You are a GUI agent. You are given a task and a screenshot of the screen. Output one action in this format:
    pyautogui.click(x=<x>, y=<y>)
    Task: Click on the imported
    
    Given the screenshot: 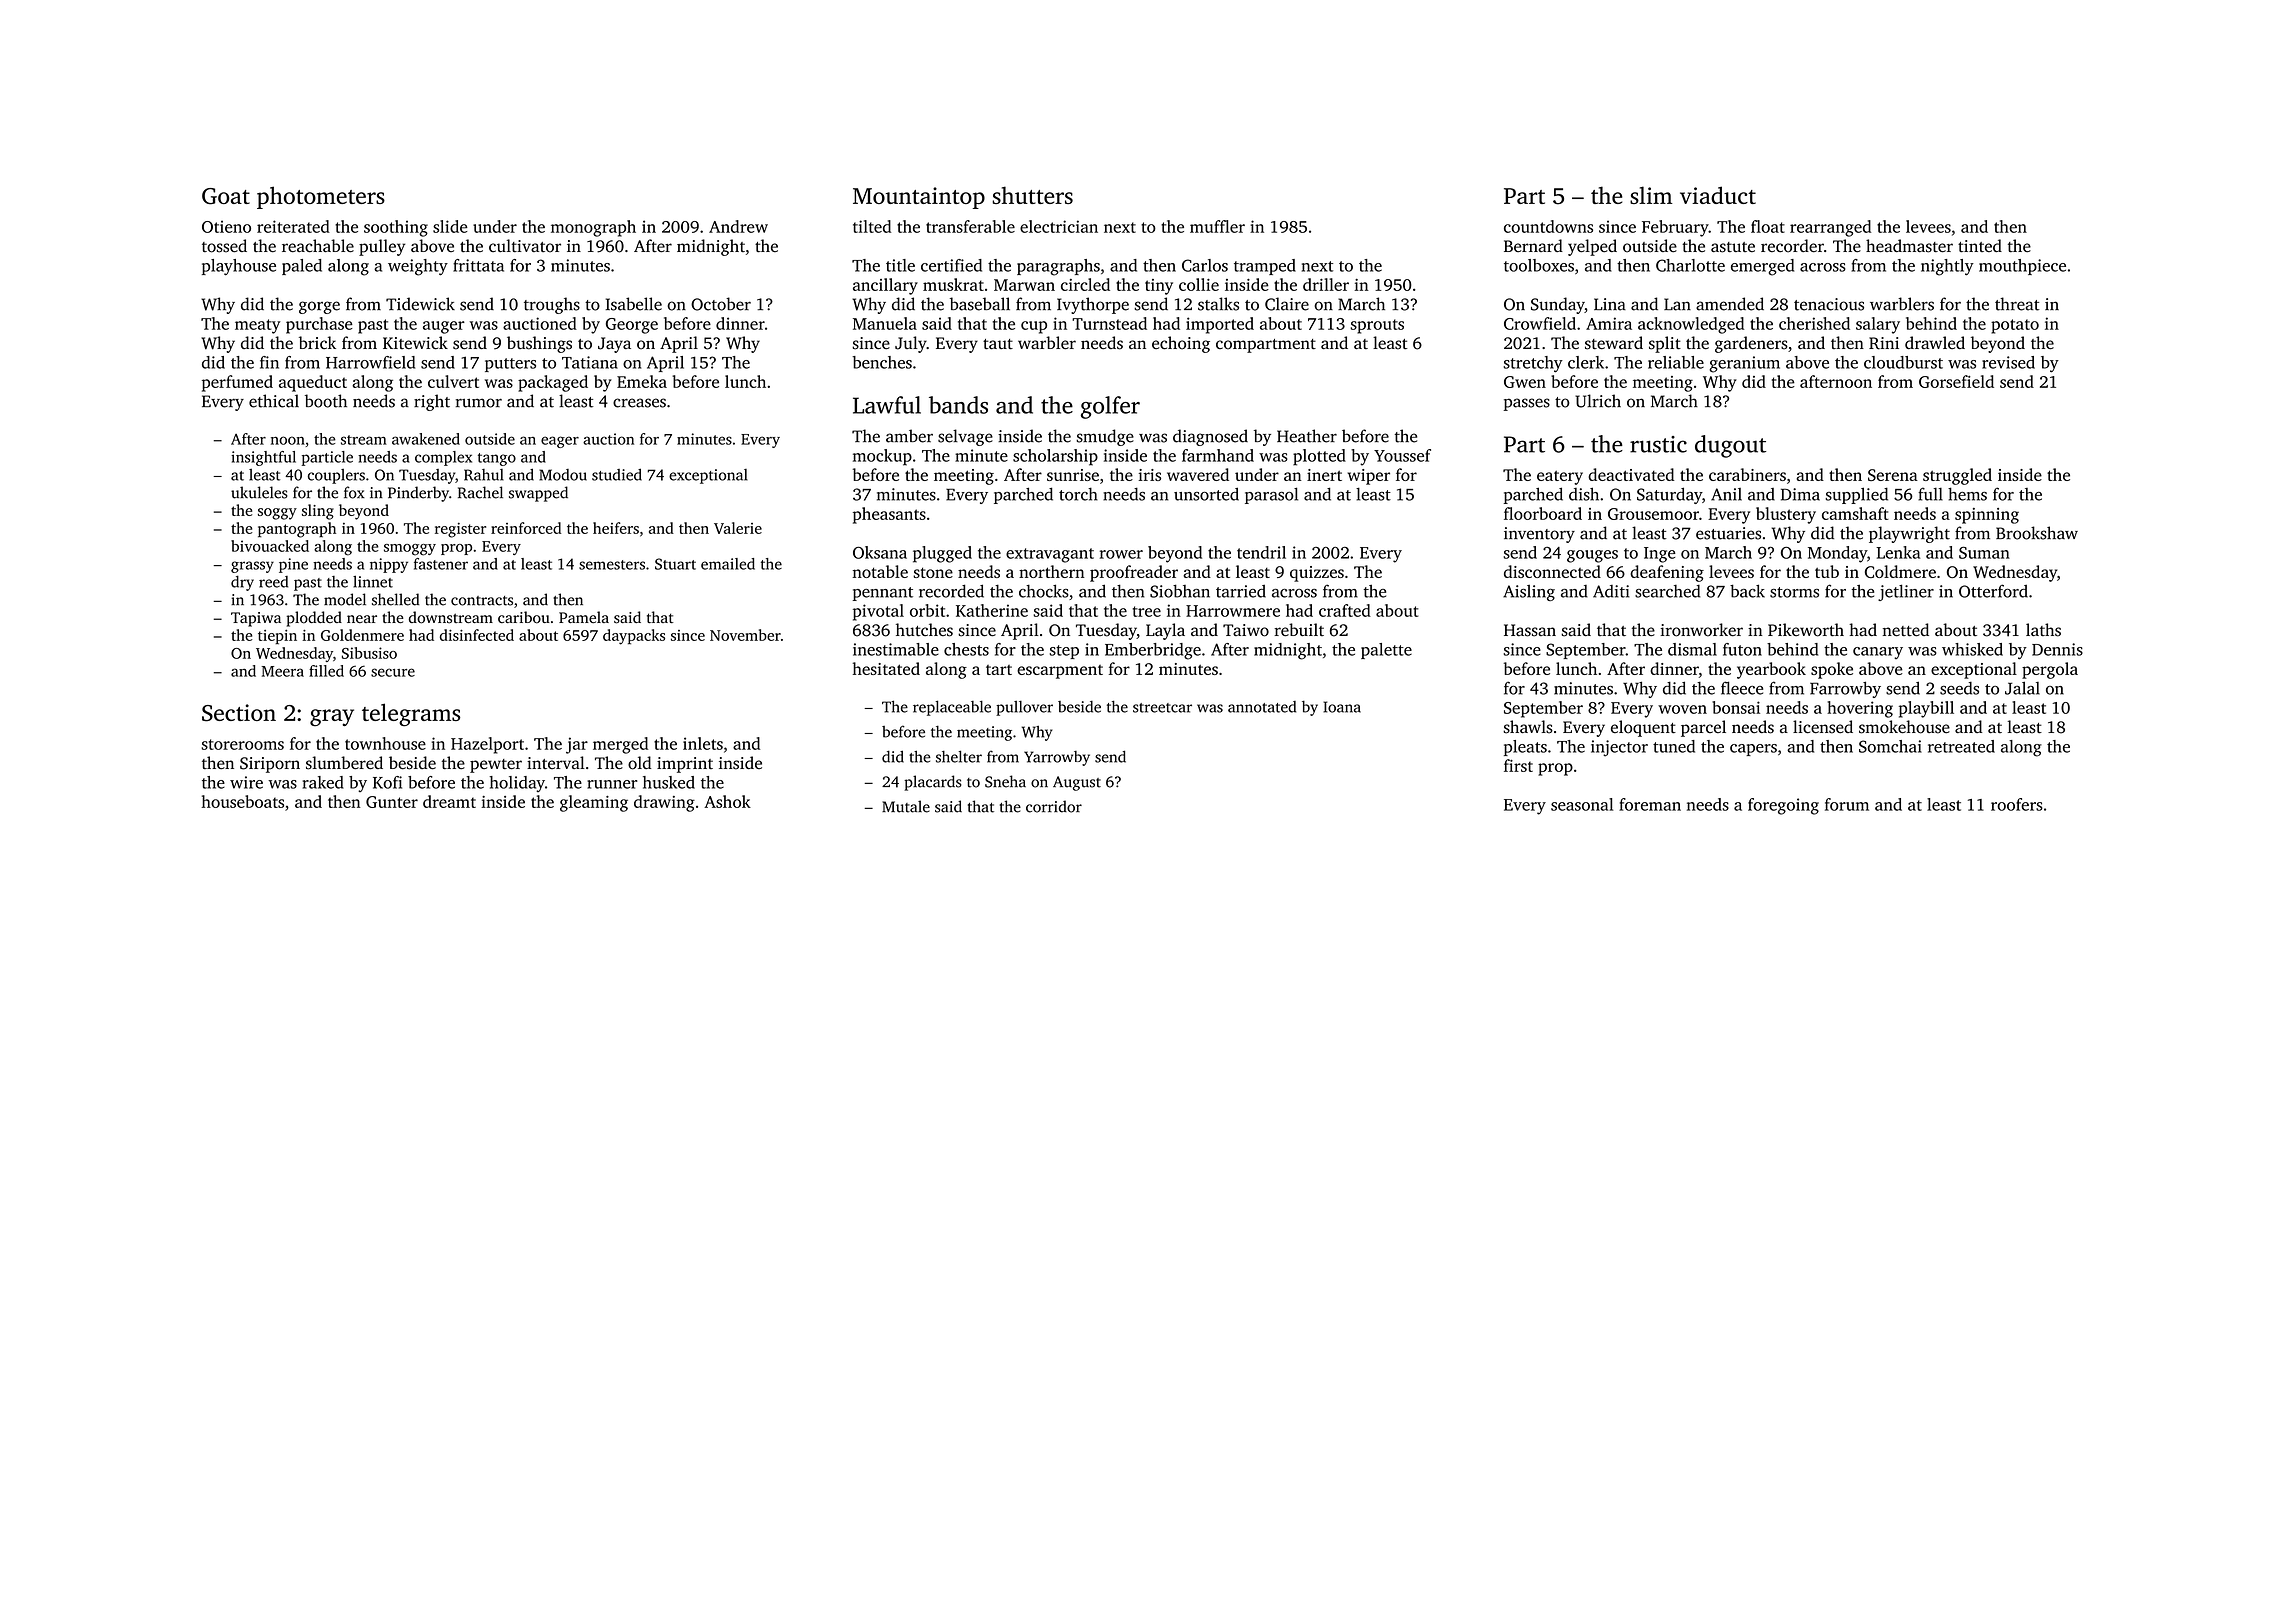 What is the action you would take?
    pyautogui.click(x=1220, y=325)
